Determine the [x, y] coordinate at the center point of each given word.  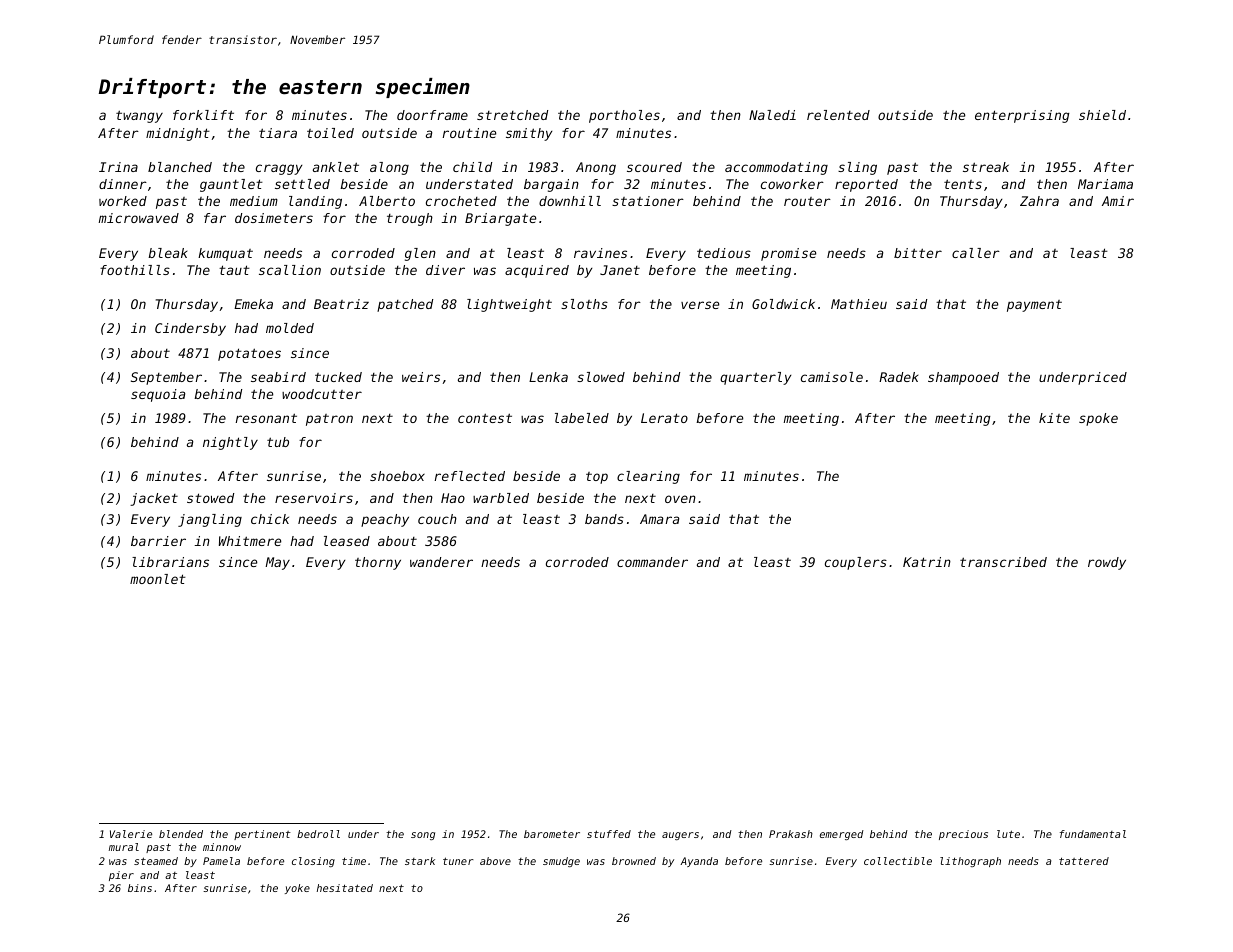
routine [469, 133]
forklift [203, 115]
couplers [856, 563]
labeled [582, 418]
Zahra [1039, 201]
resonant [266, 418]
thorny [378, 563]
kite [1054, 418]
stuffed [609, 834]
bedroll [318, 834]
